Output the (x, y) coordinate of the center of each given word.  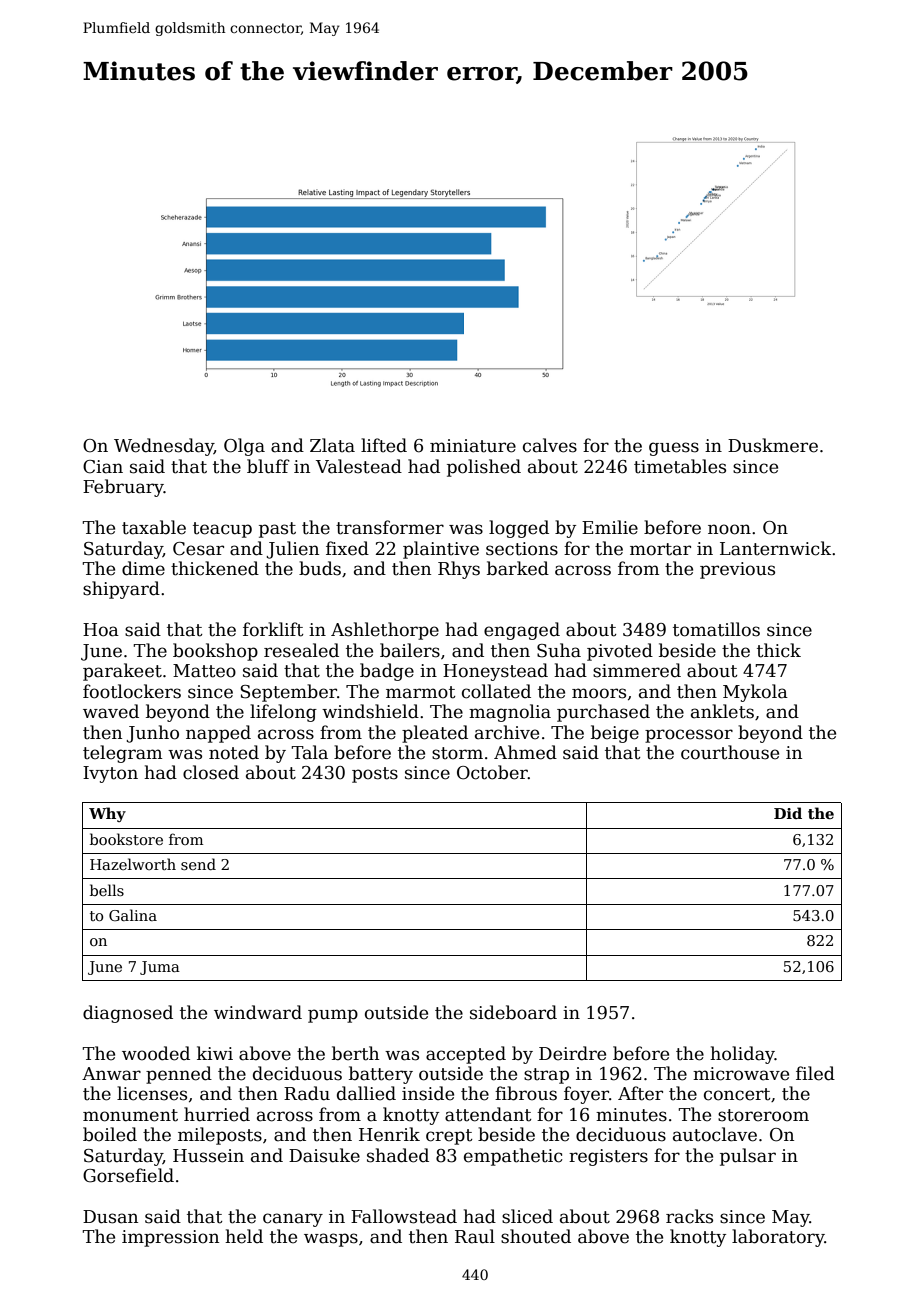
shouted (536, 1236)
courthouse (730, 752)
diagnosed (128, 1014)
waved (111, 711)
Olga (244, 447)
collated (496, 691)
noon (729, 529)
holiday (742, 1055)
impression (170, 1238)
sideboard (513, 1012)
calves (550, 445)
